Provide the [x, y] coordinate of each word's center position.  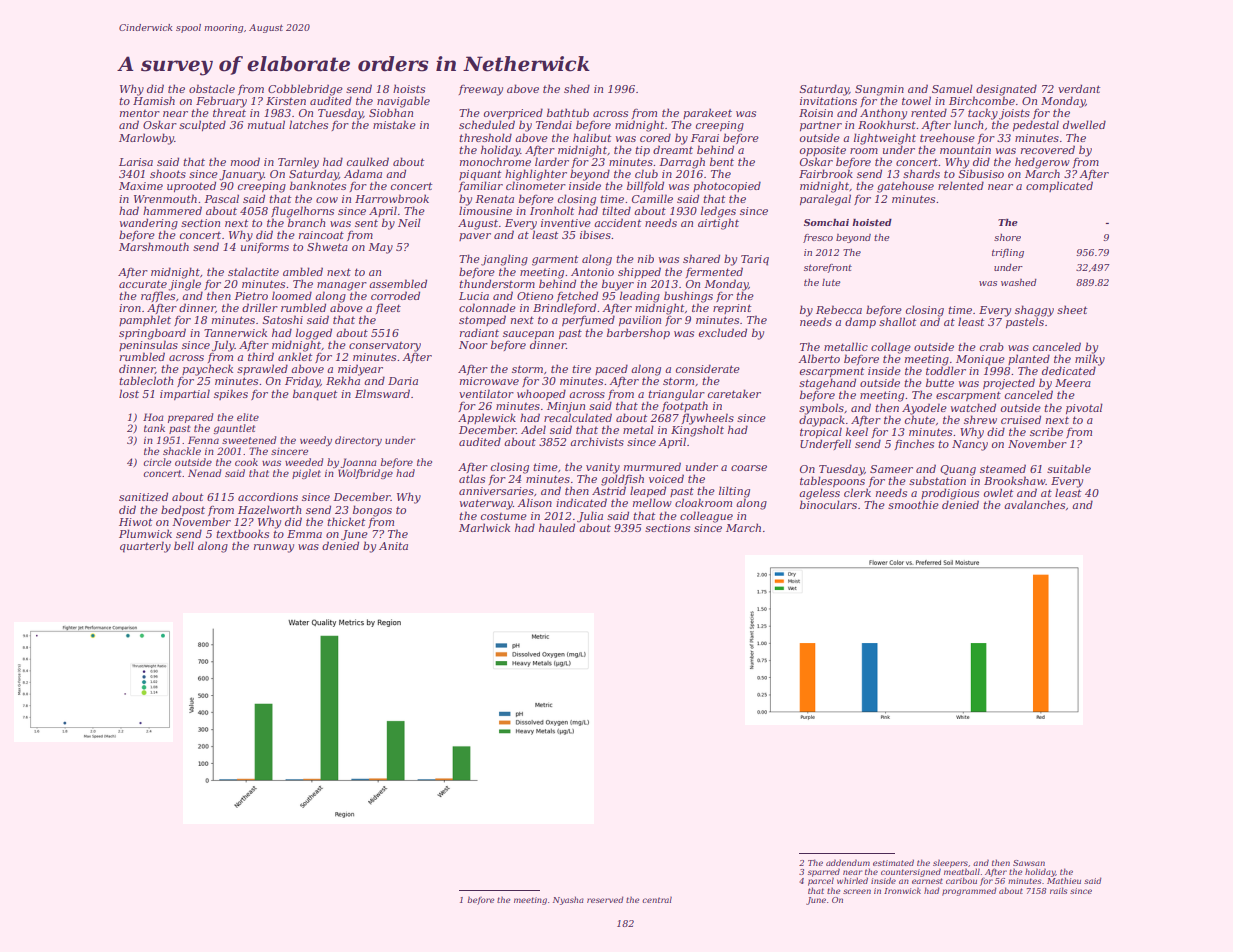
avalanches [1034, 504]
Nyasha [568, 900]
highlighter [536, 175]
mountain [965, 150]
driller [260, 307]
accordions [268, 496]
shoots [168, 173]
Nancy [970, 445]
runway [274, 548]
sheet [1072, 309]
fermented [714, 272]
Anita [393, 546]
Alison [534, 502]
